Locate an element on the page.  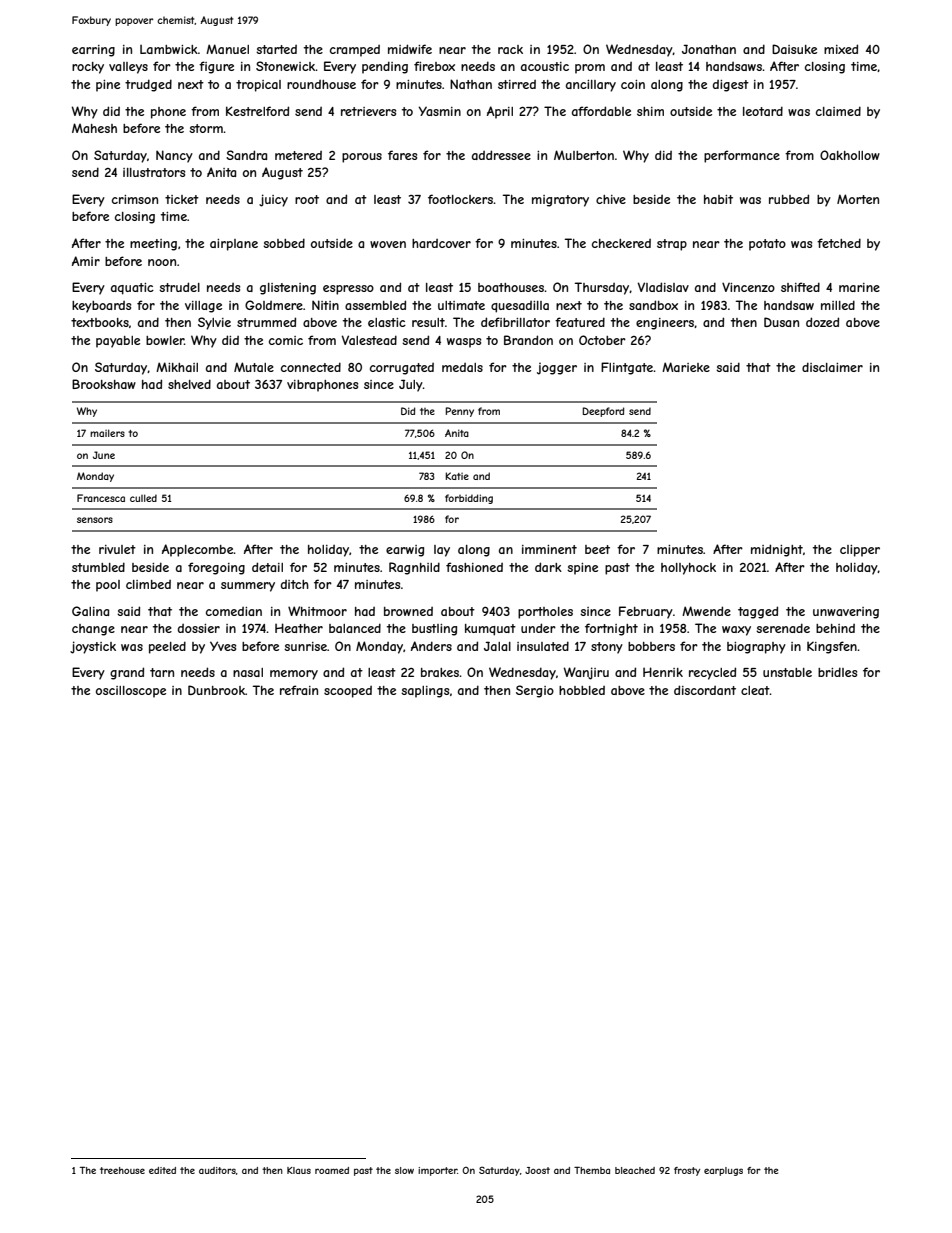
aquatic is located at coordinates (132, 289).
